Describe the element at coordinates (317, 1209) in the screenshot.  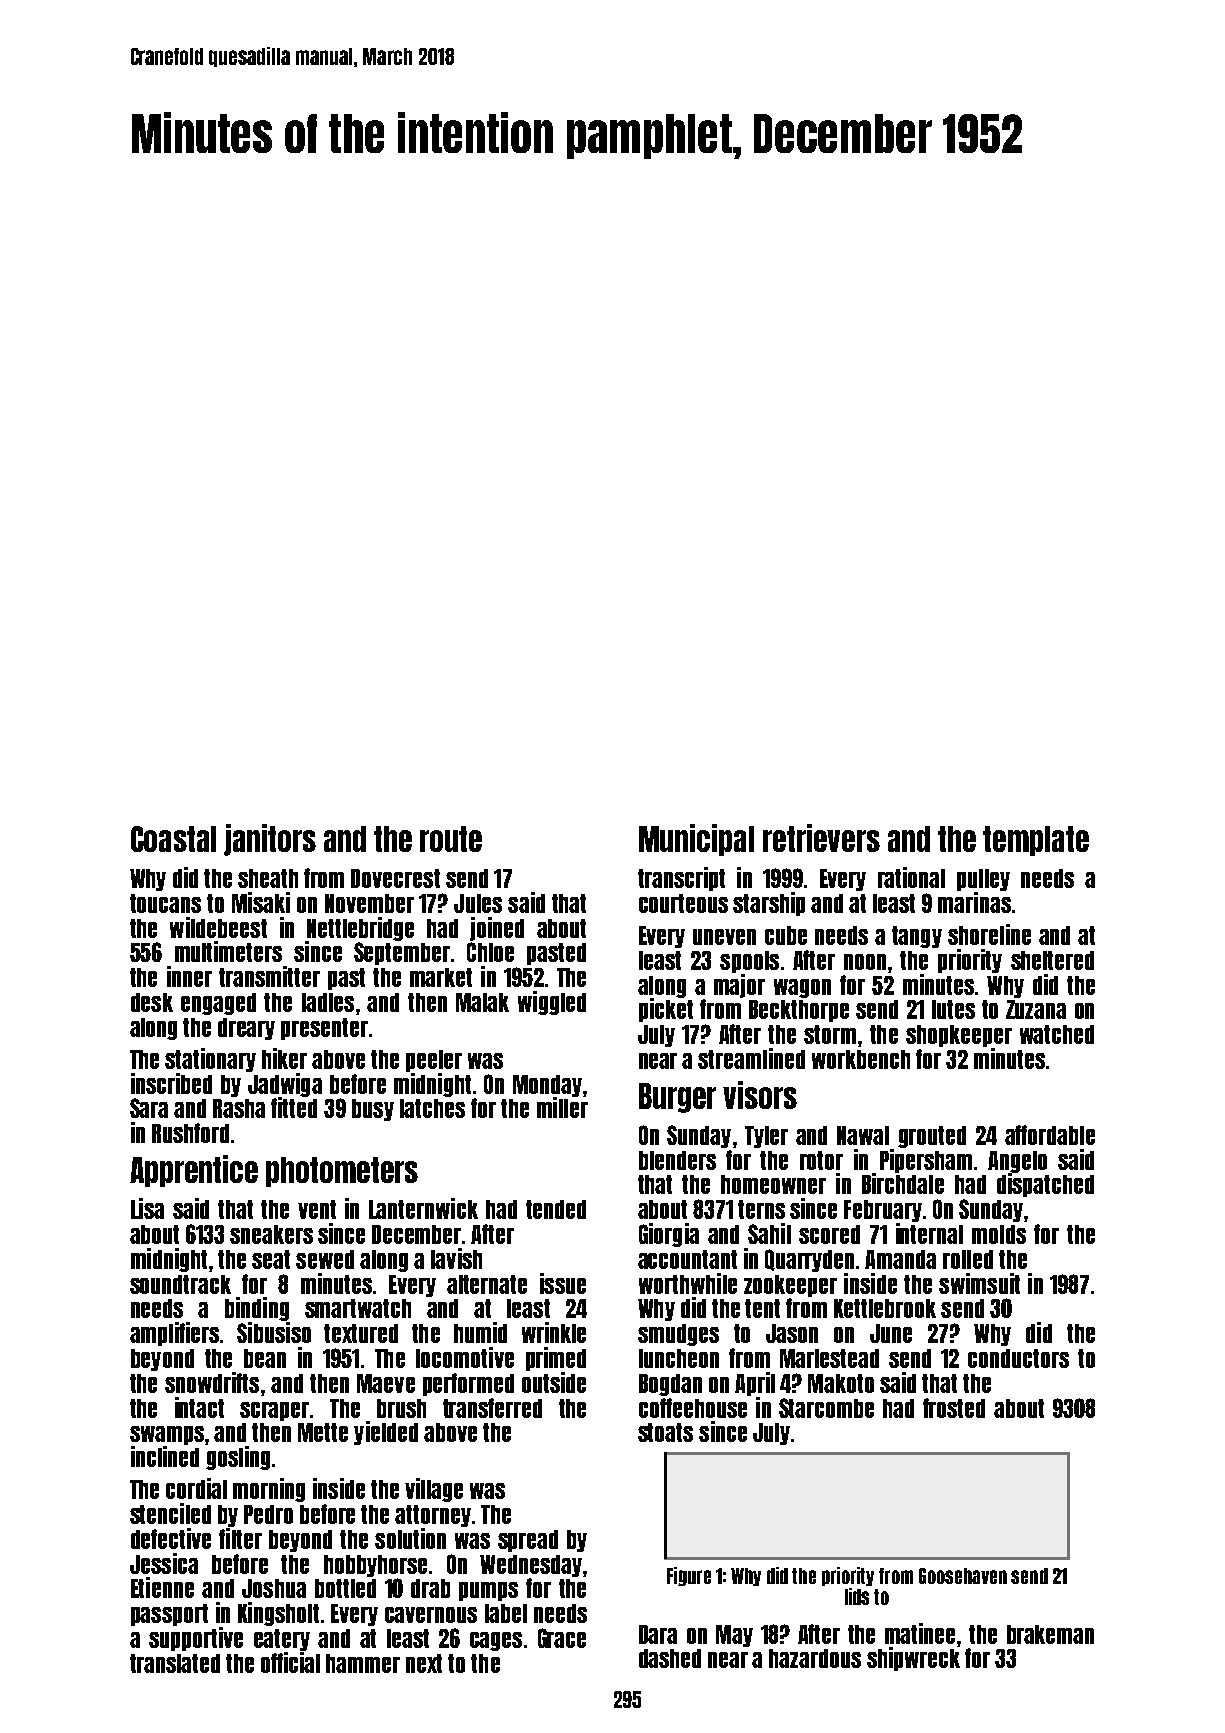
I see `vent` at that location.
